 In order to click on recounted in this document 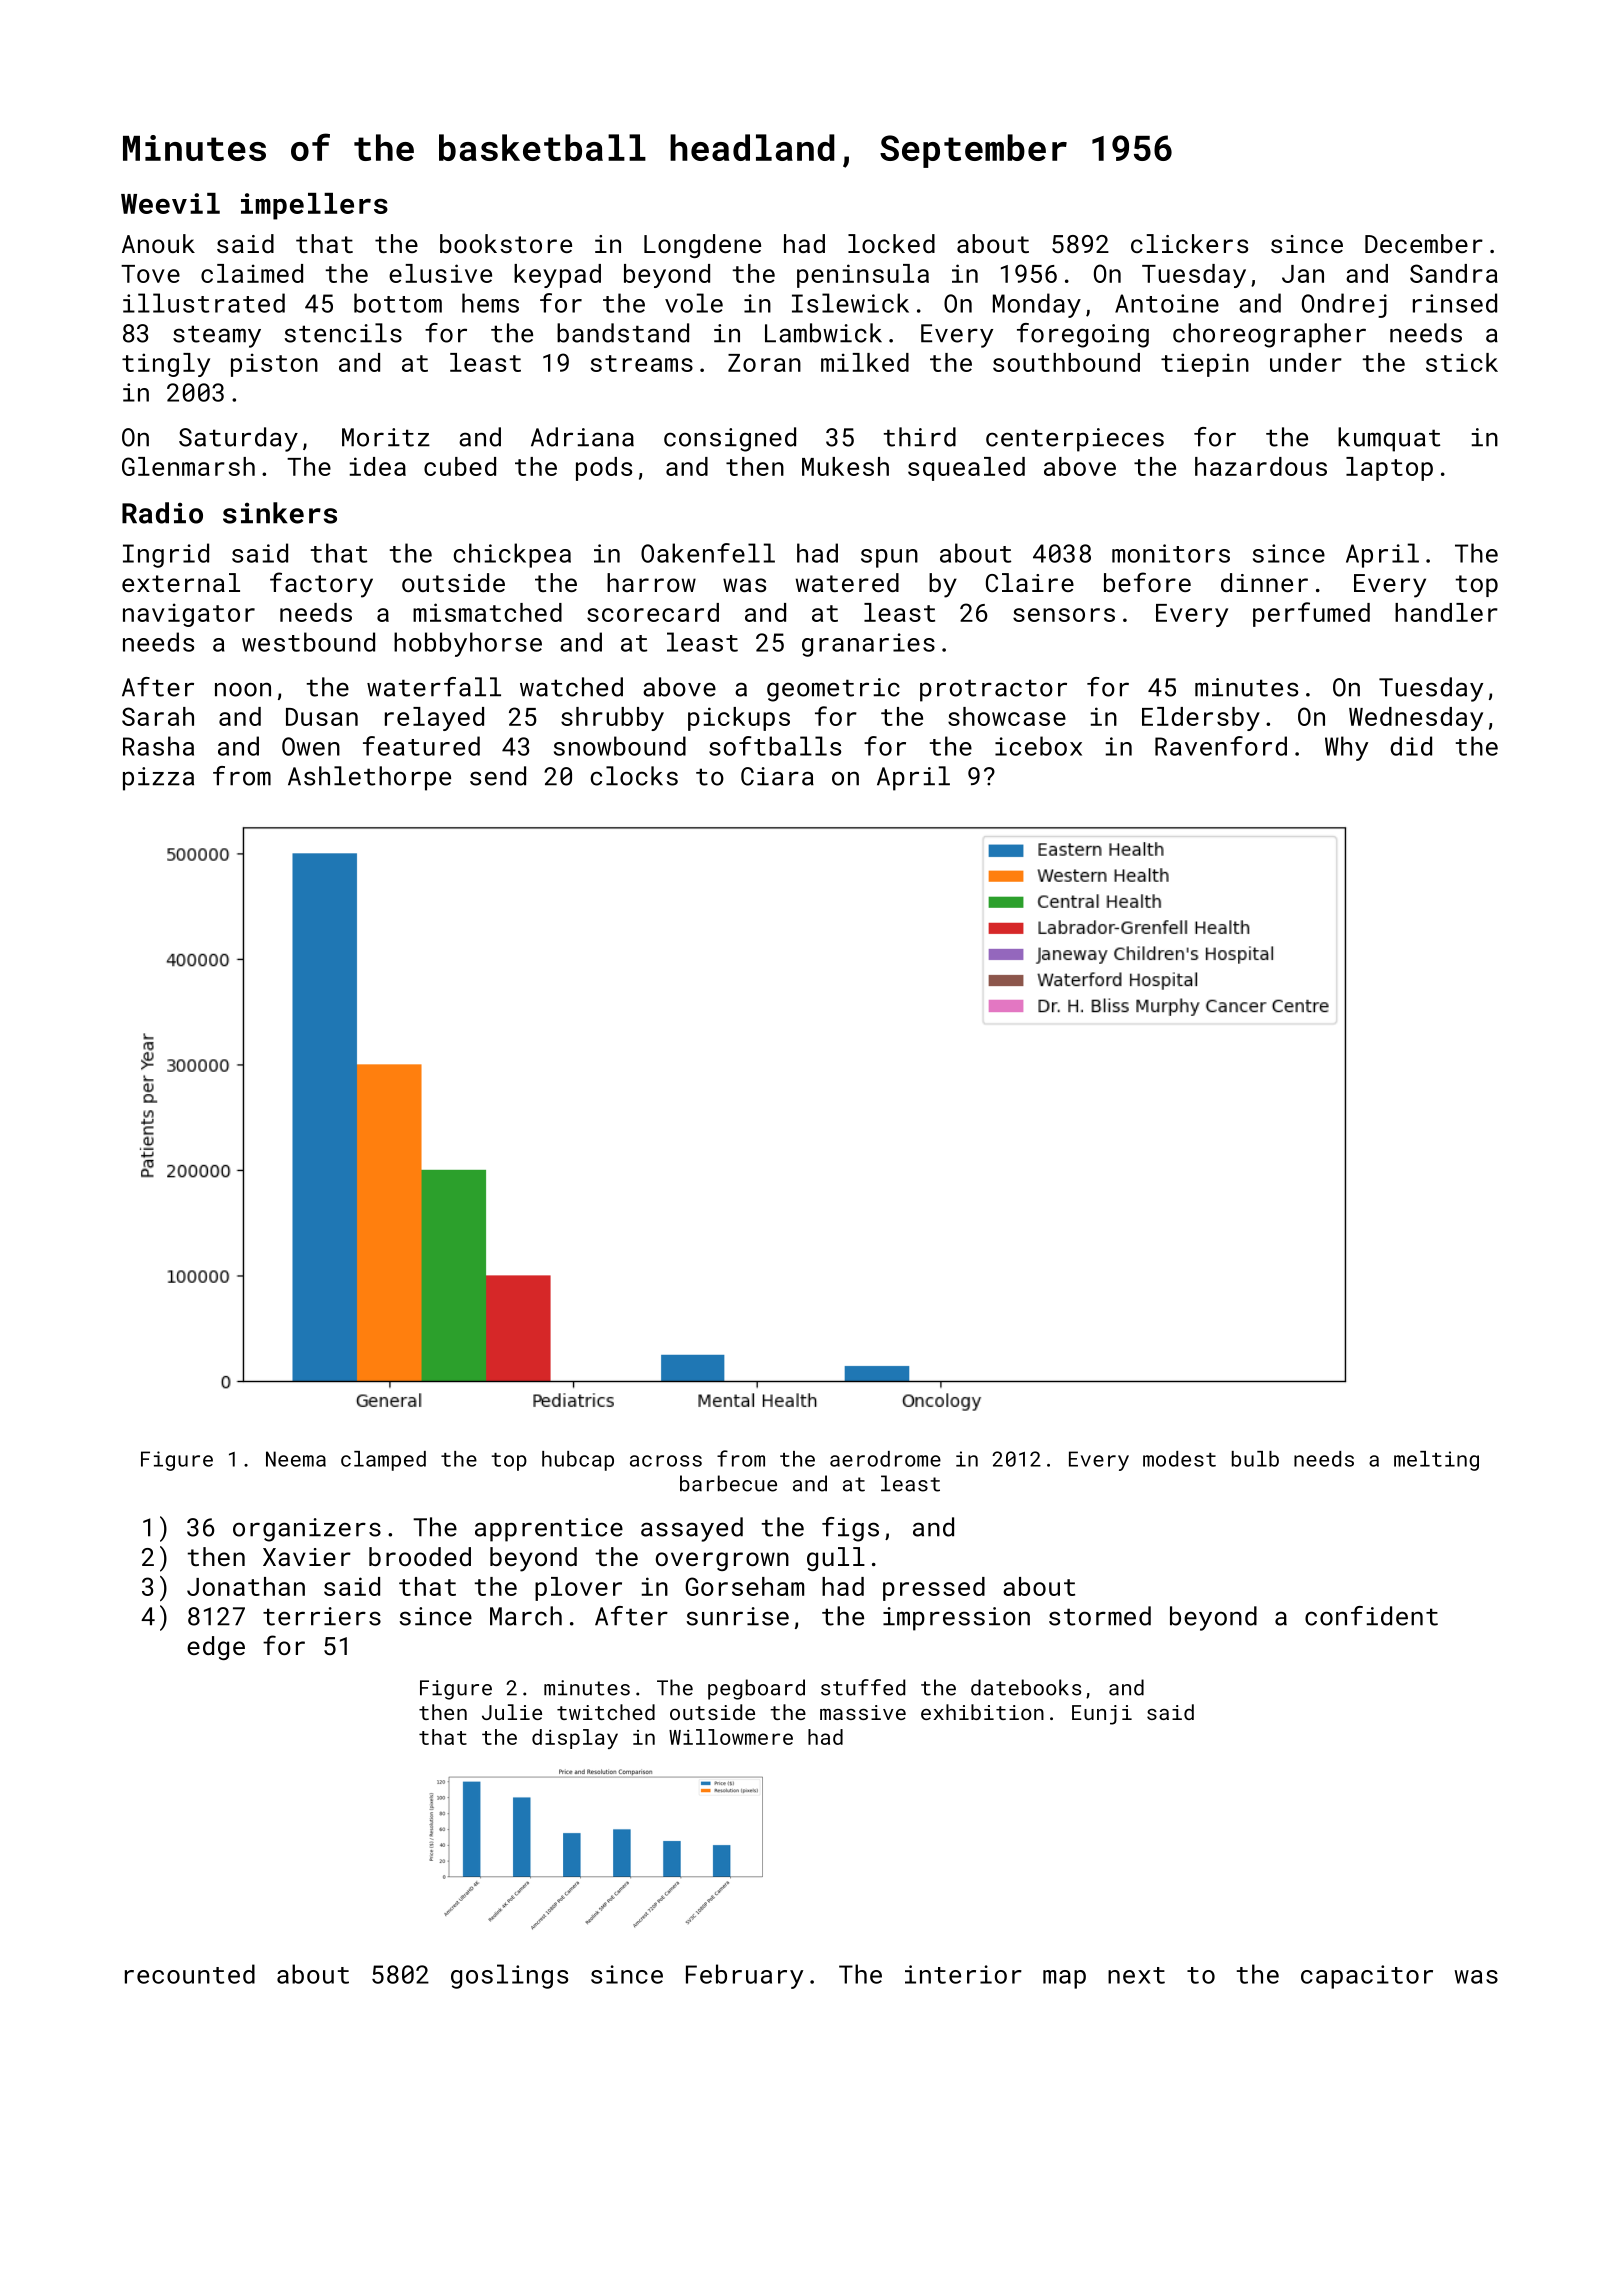, I will do `click(190, 1974)`.
